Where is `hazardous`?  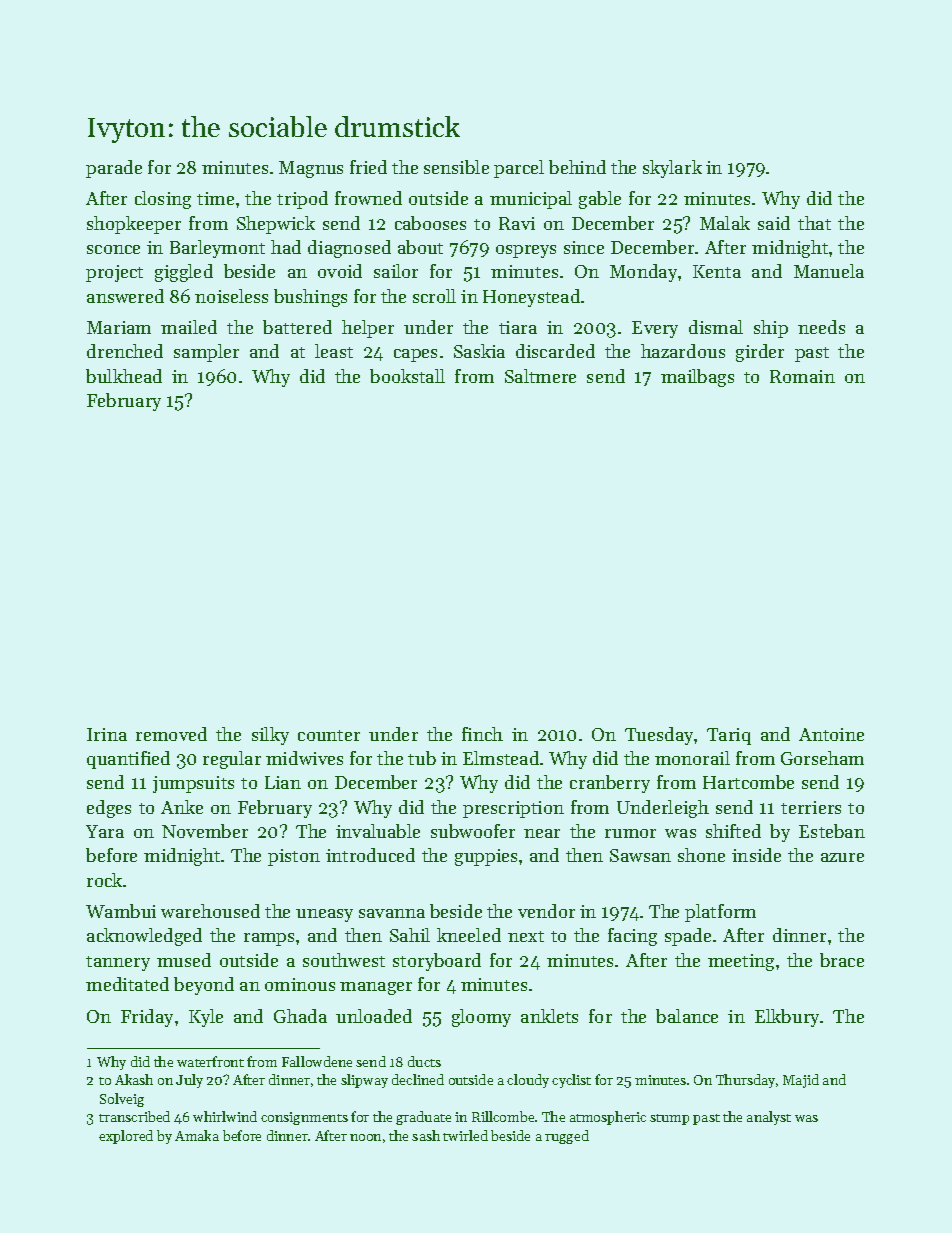 hazardous is located at coordinates (683, 351).
